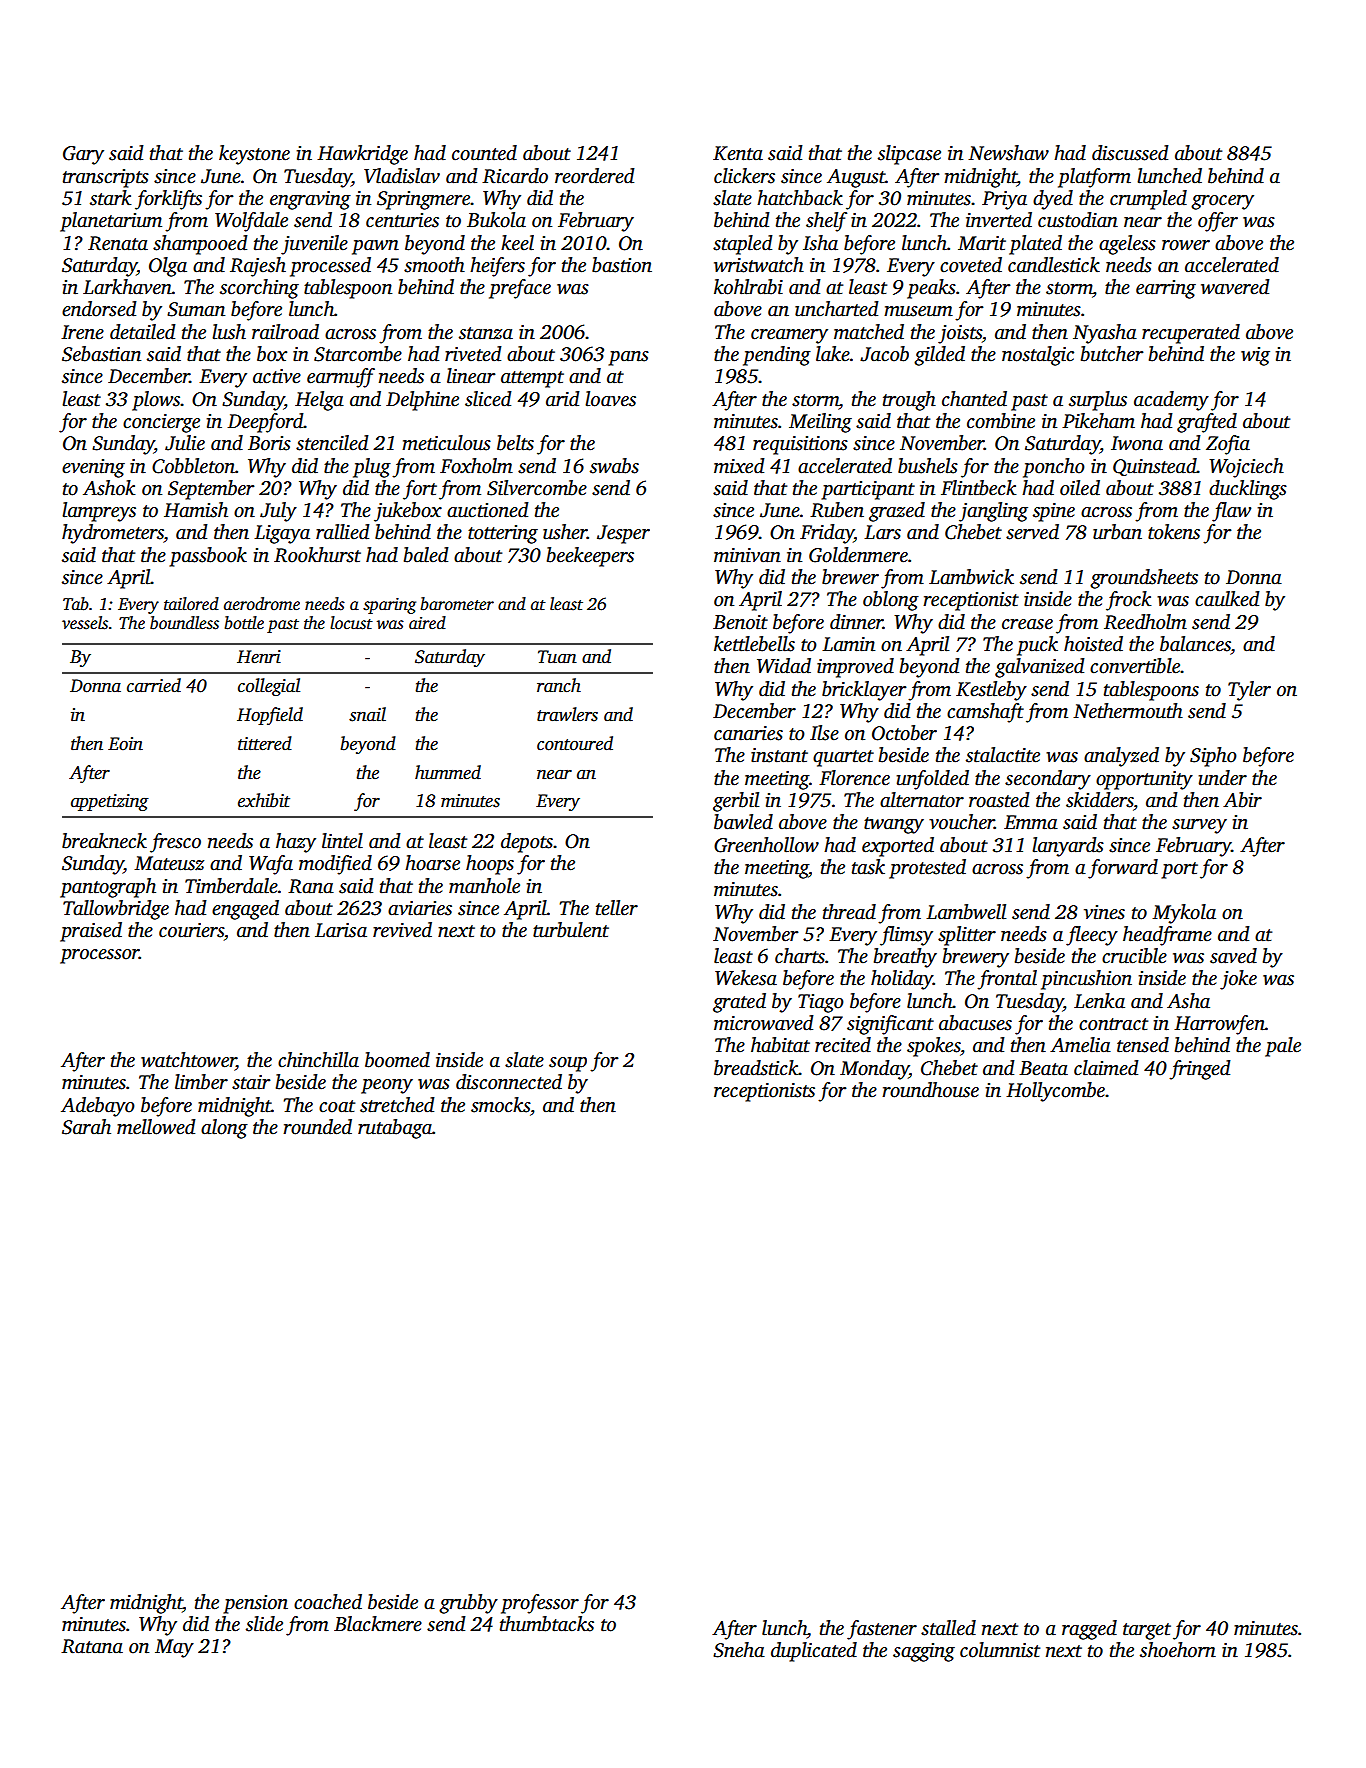 Image resolution: width=1366 pixels, height=1768 pixels. Describe the element at coordinates (739, 1650) in the page. I see `Sneha` at that location.
